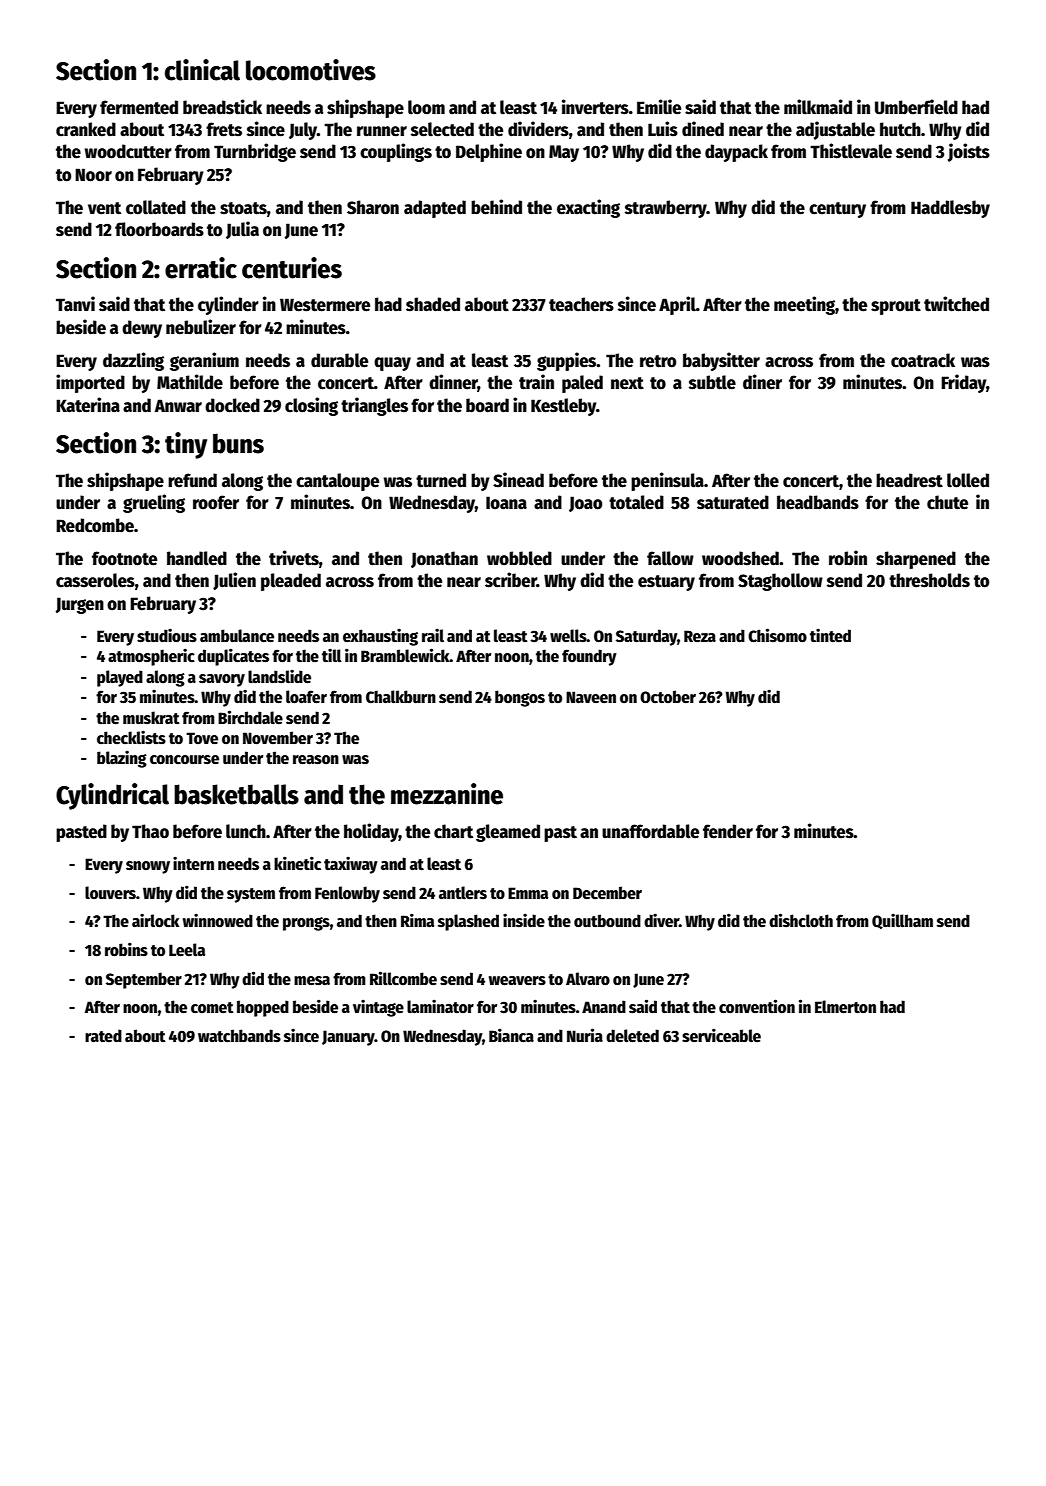  Describe the element at coordinates (224, 129) in the screenshot. I see `frets` at that location.
